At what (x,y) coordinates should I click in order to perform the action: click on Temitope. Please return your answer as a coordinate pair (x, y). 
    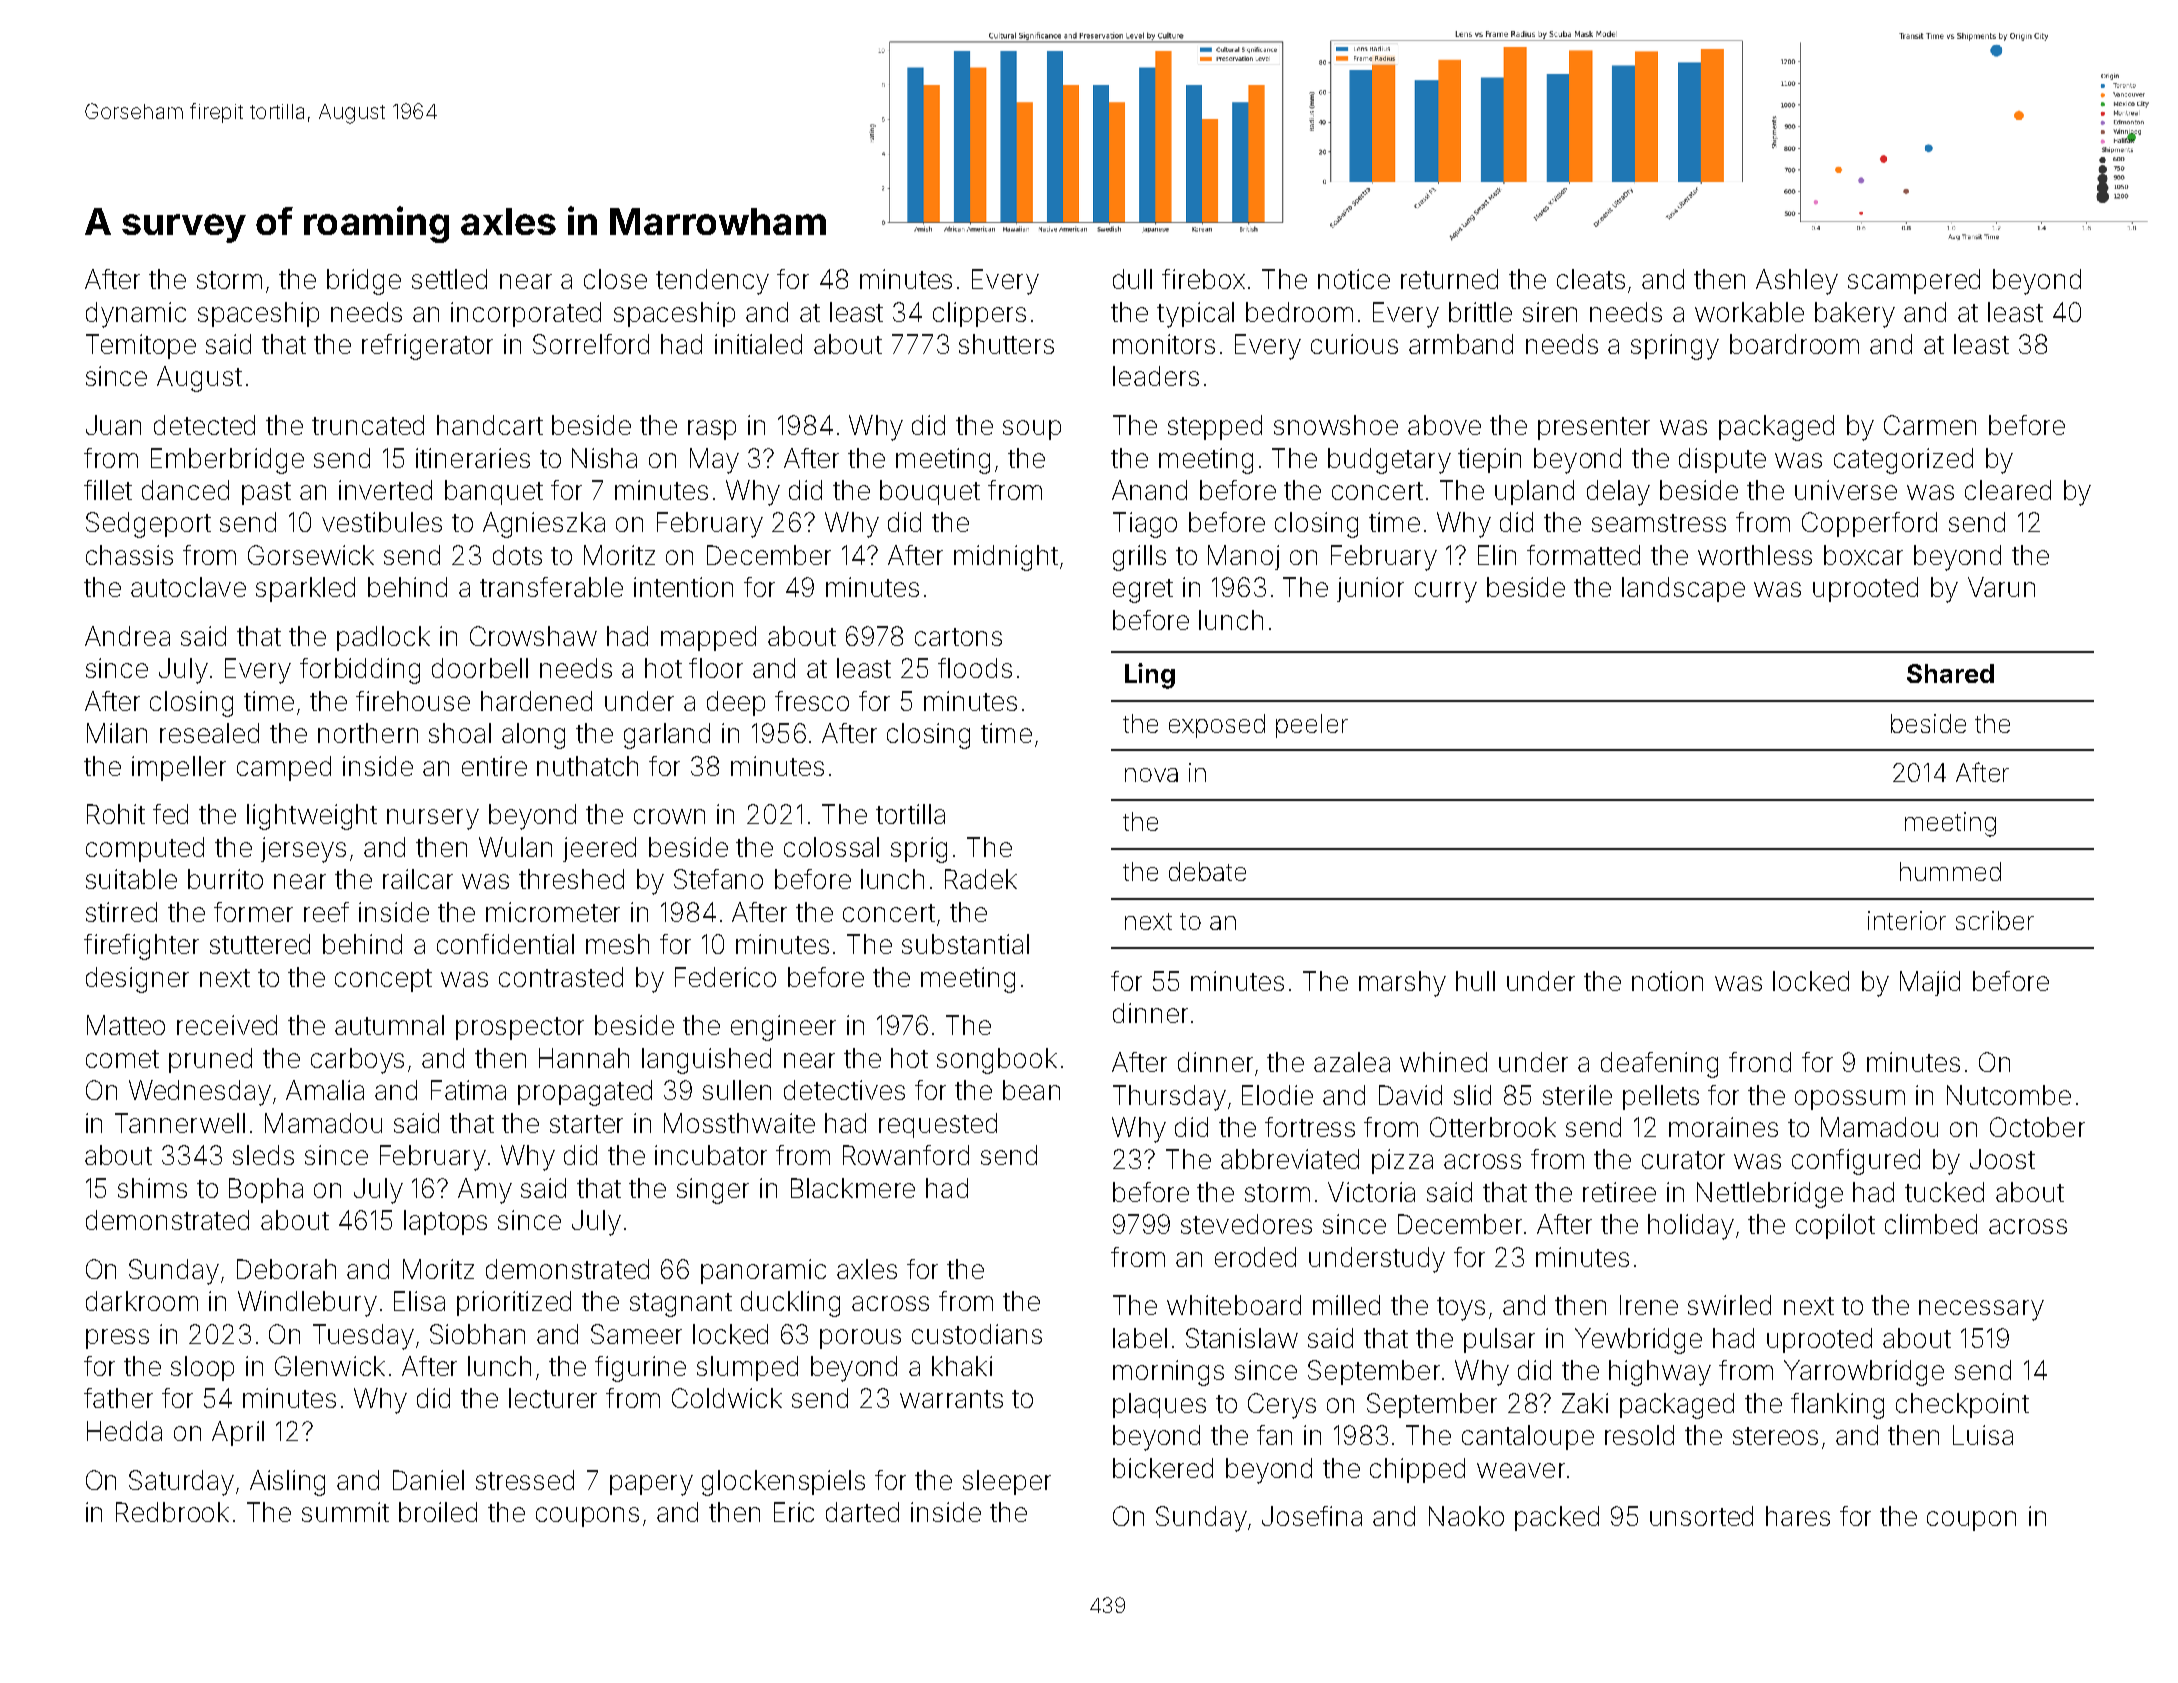
    Looking at the image, I should click on (141, 346).
